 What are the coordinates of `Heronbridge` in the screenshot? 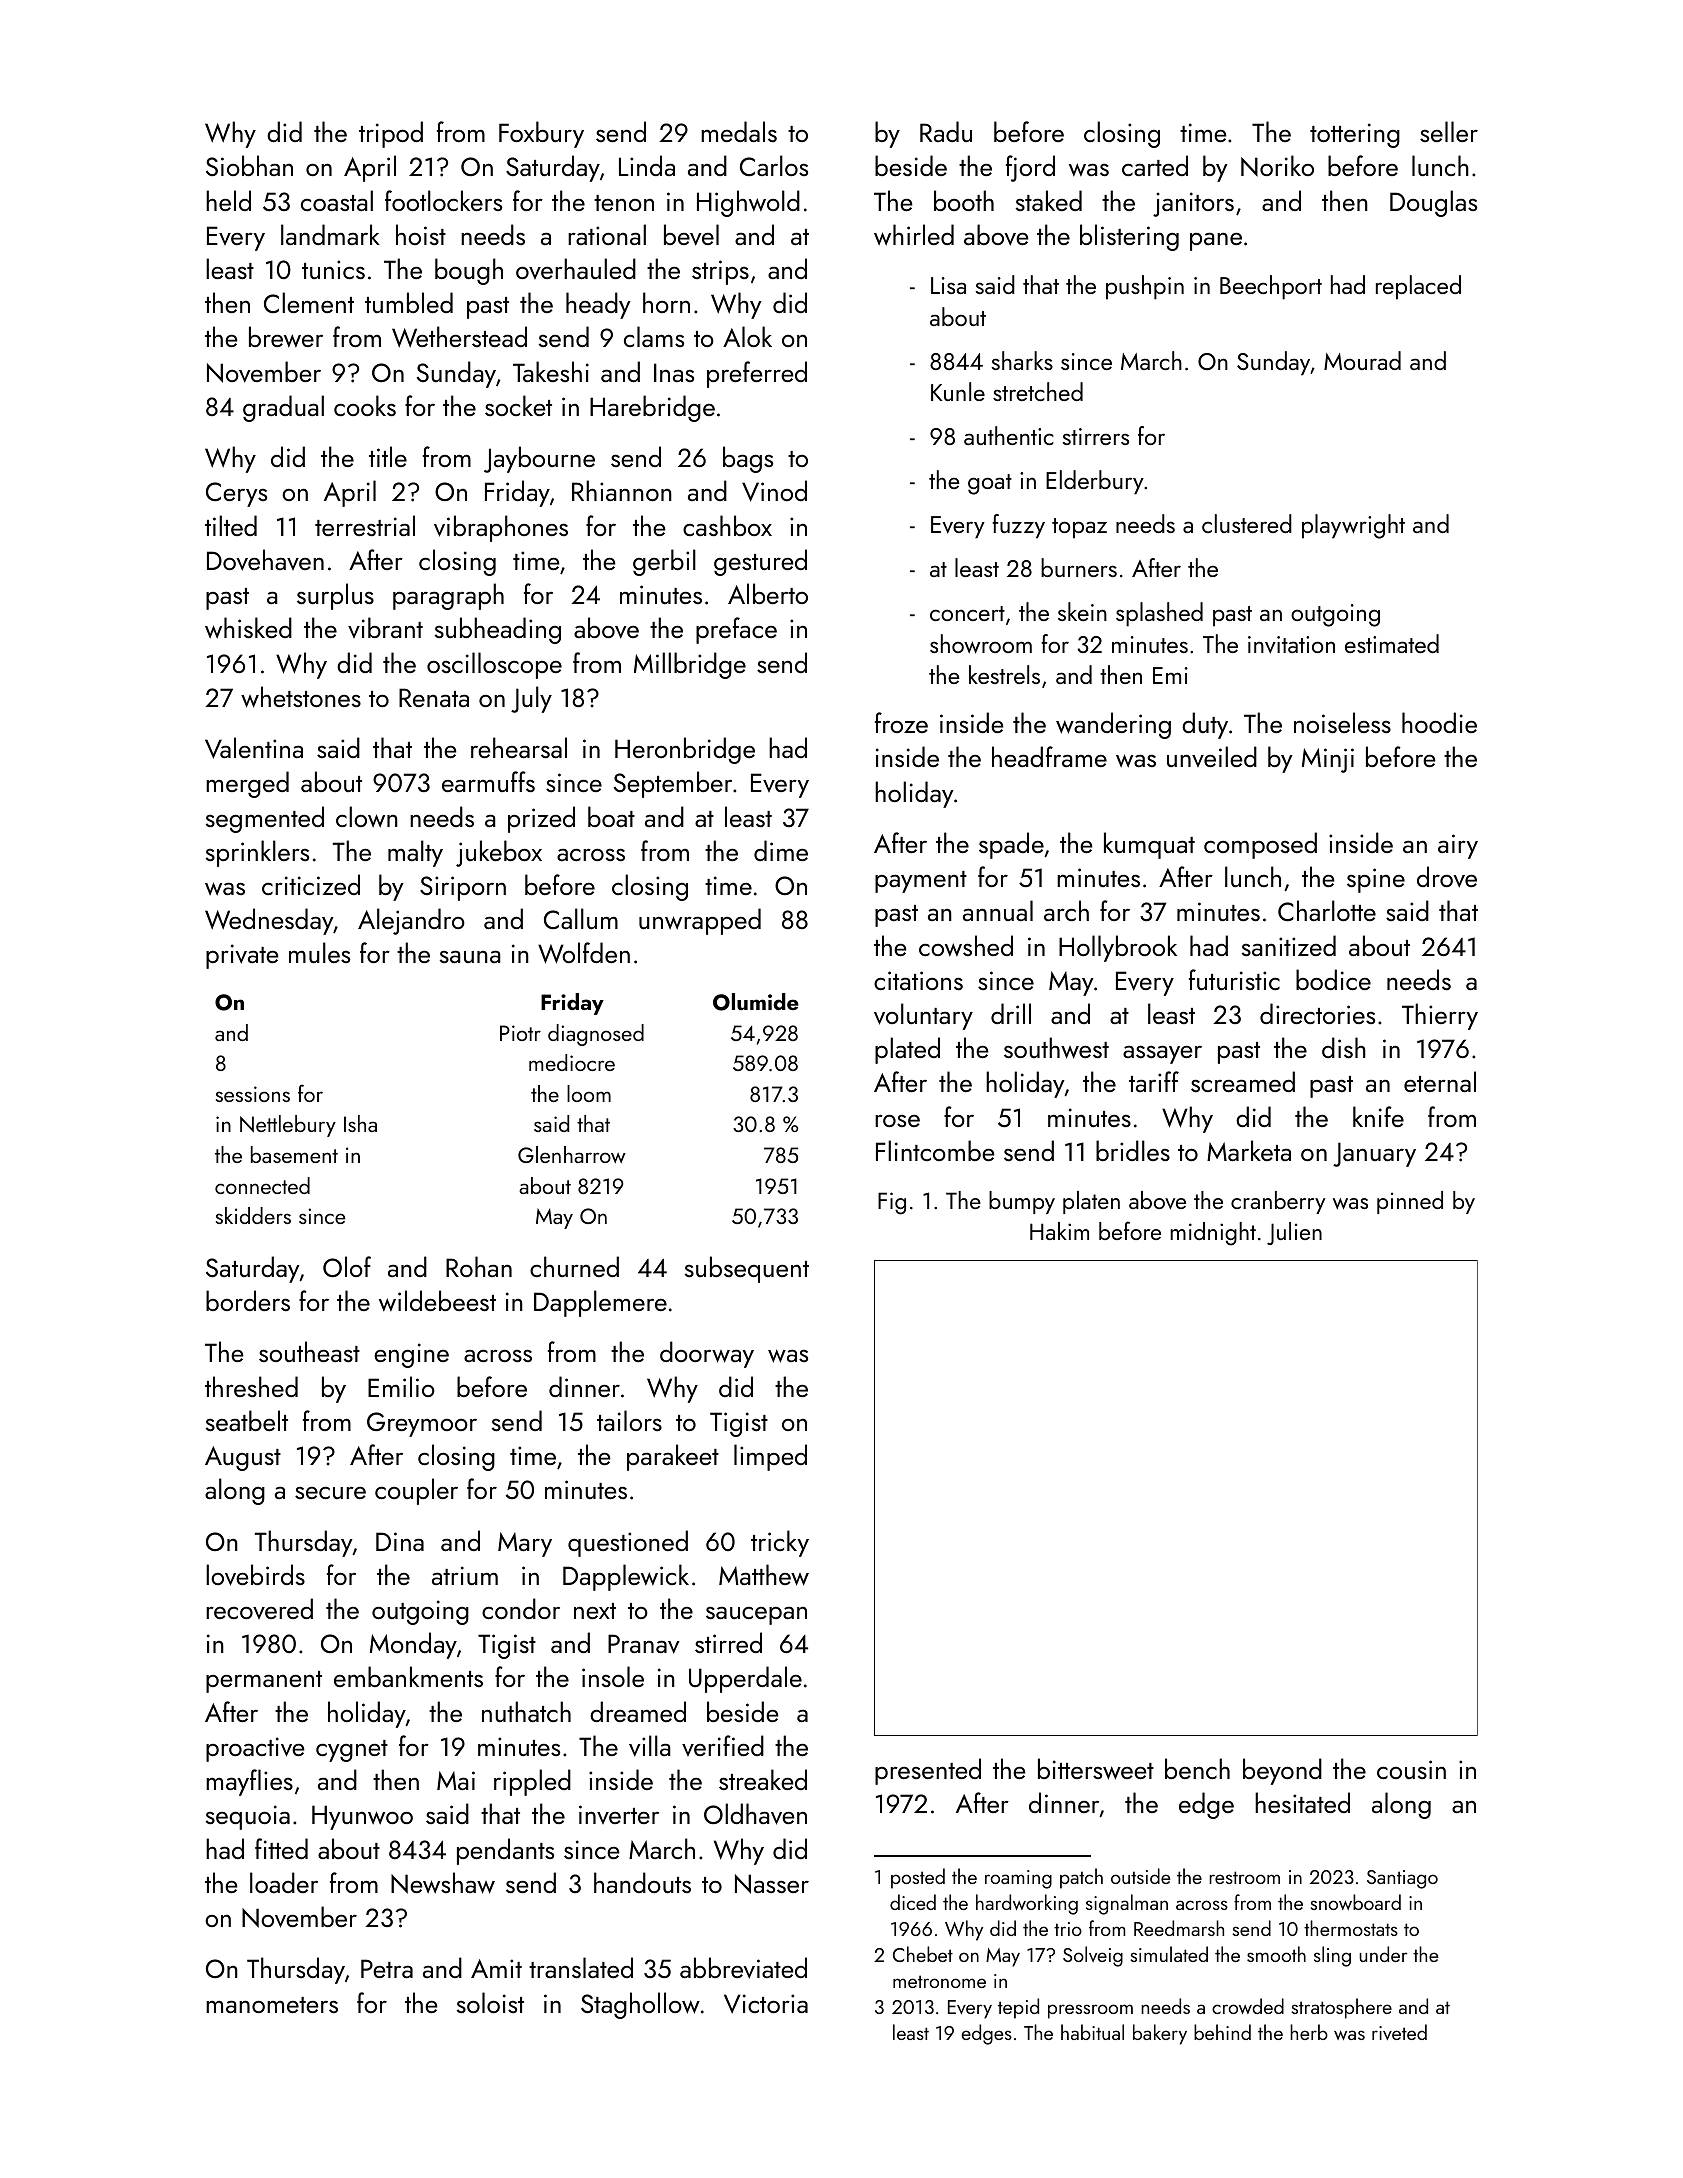 It's located at (685, 750).
